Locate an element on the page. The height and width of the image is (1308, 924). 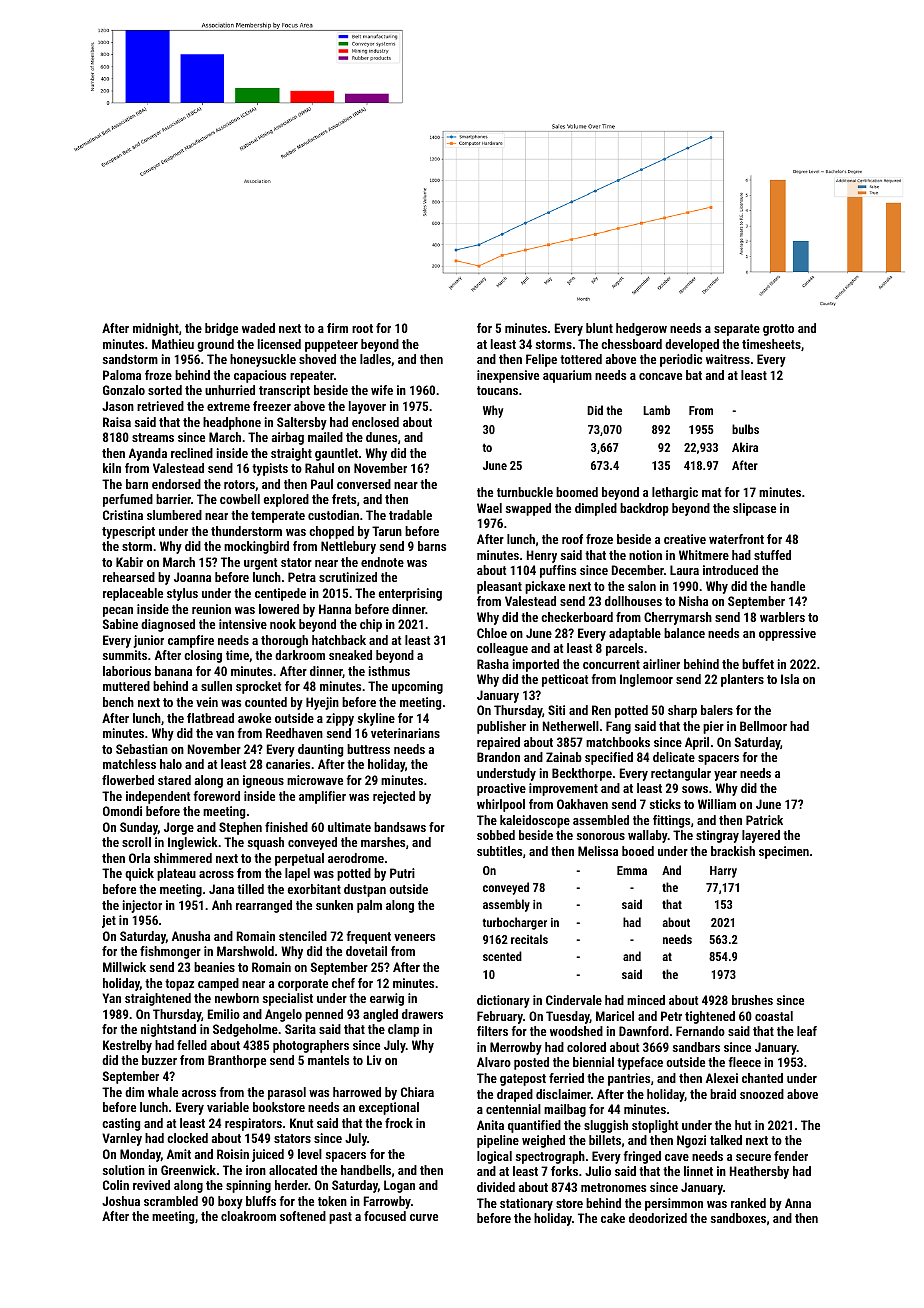
independent is located at coordinates (158, 797).
